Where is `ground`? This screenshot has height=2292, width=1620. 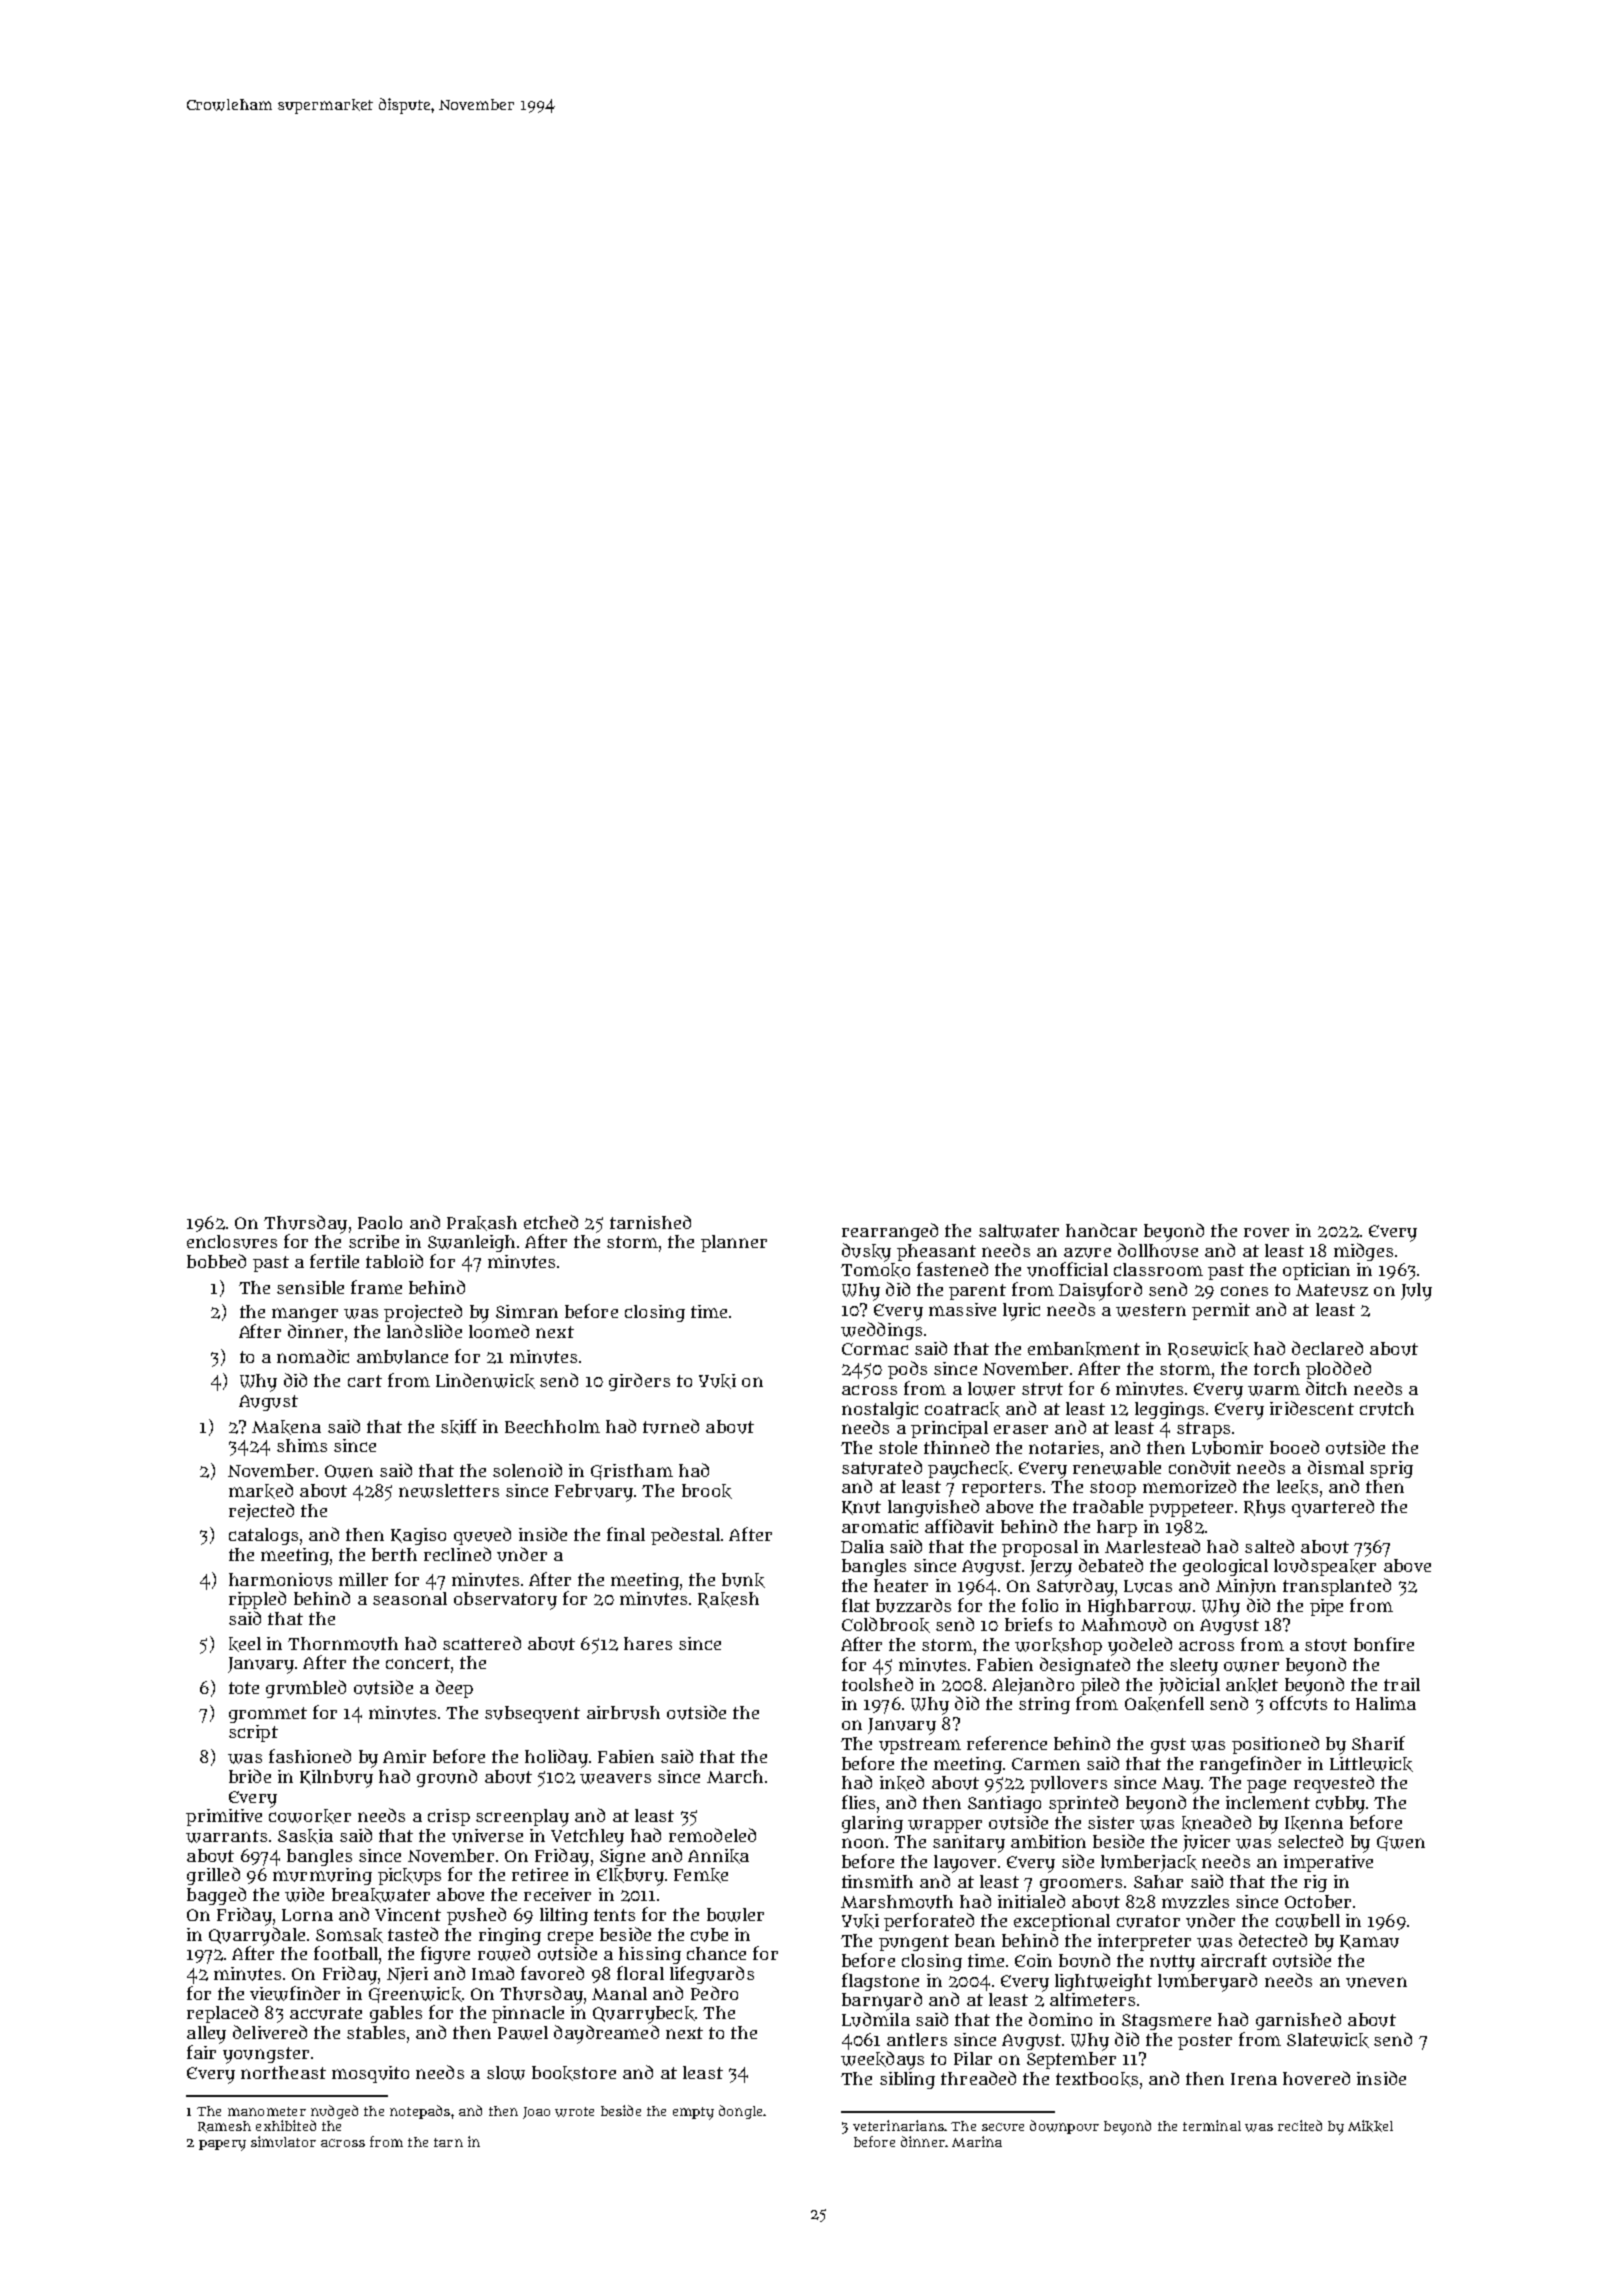 ground is located at coordinates (447, 1778).
